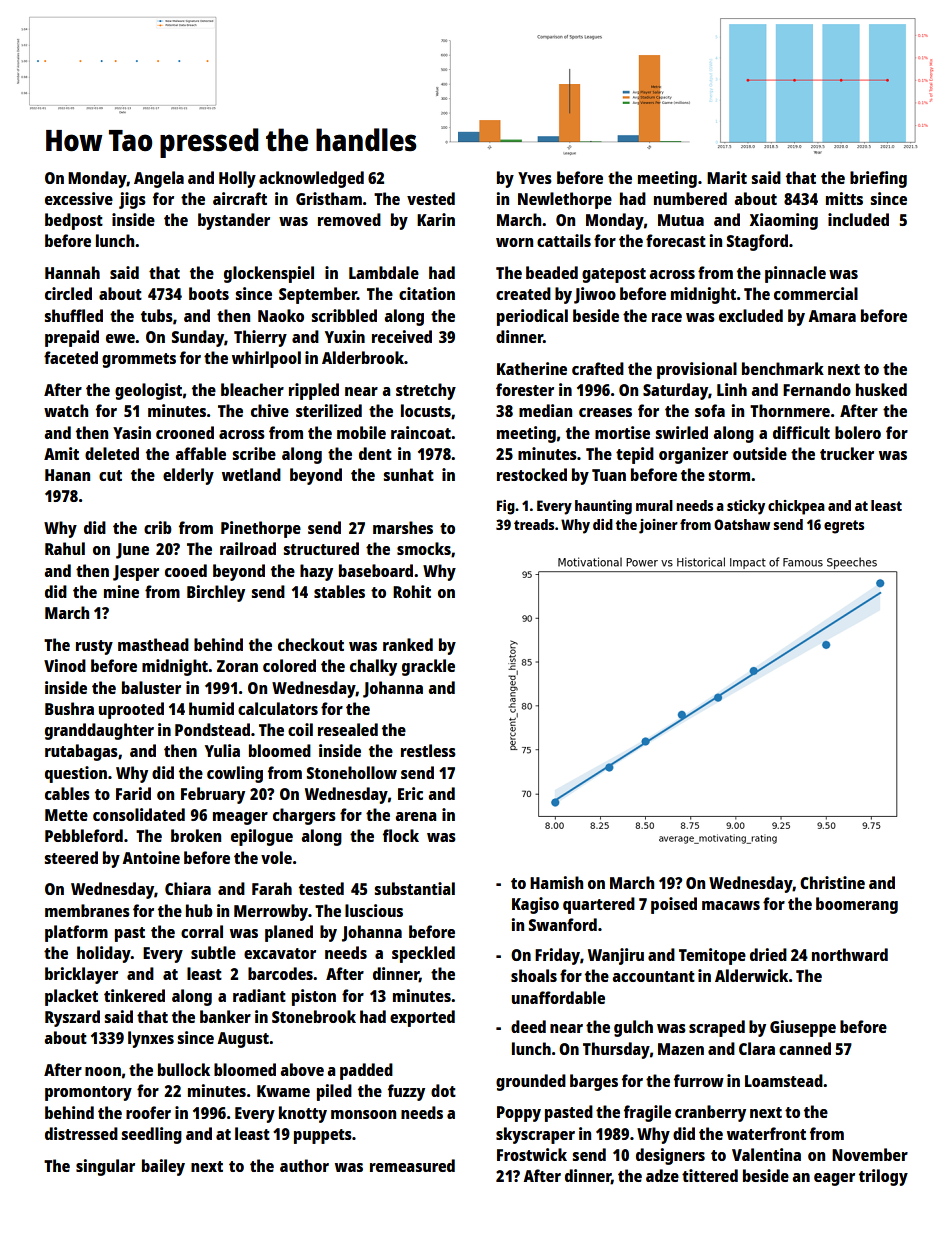  What do you see at coordinates (662, 1175) in the page?
I see `adze` at bounding box center [662, 1175].
